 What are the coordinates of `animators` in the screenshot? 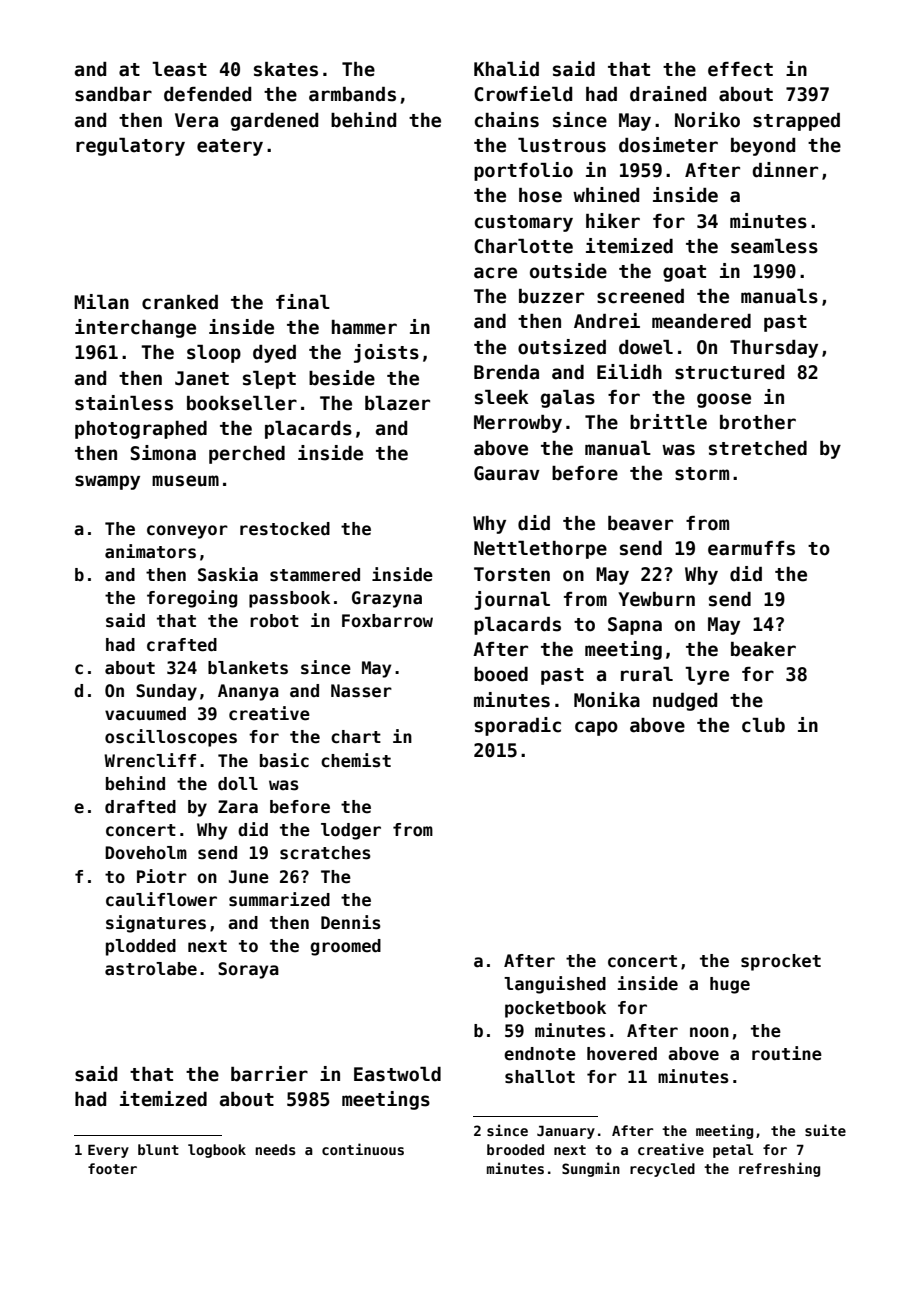 It's located at (150, 551).
